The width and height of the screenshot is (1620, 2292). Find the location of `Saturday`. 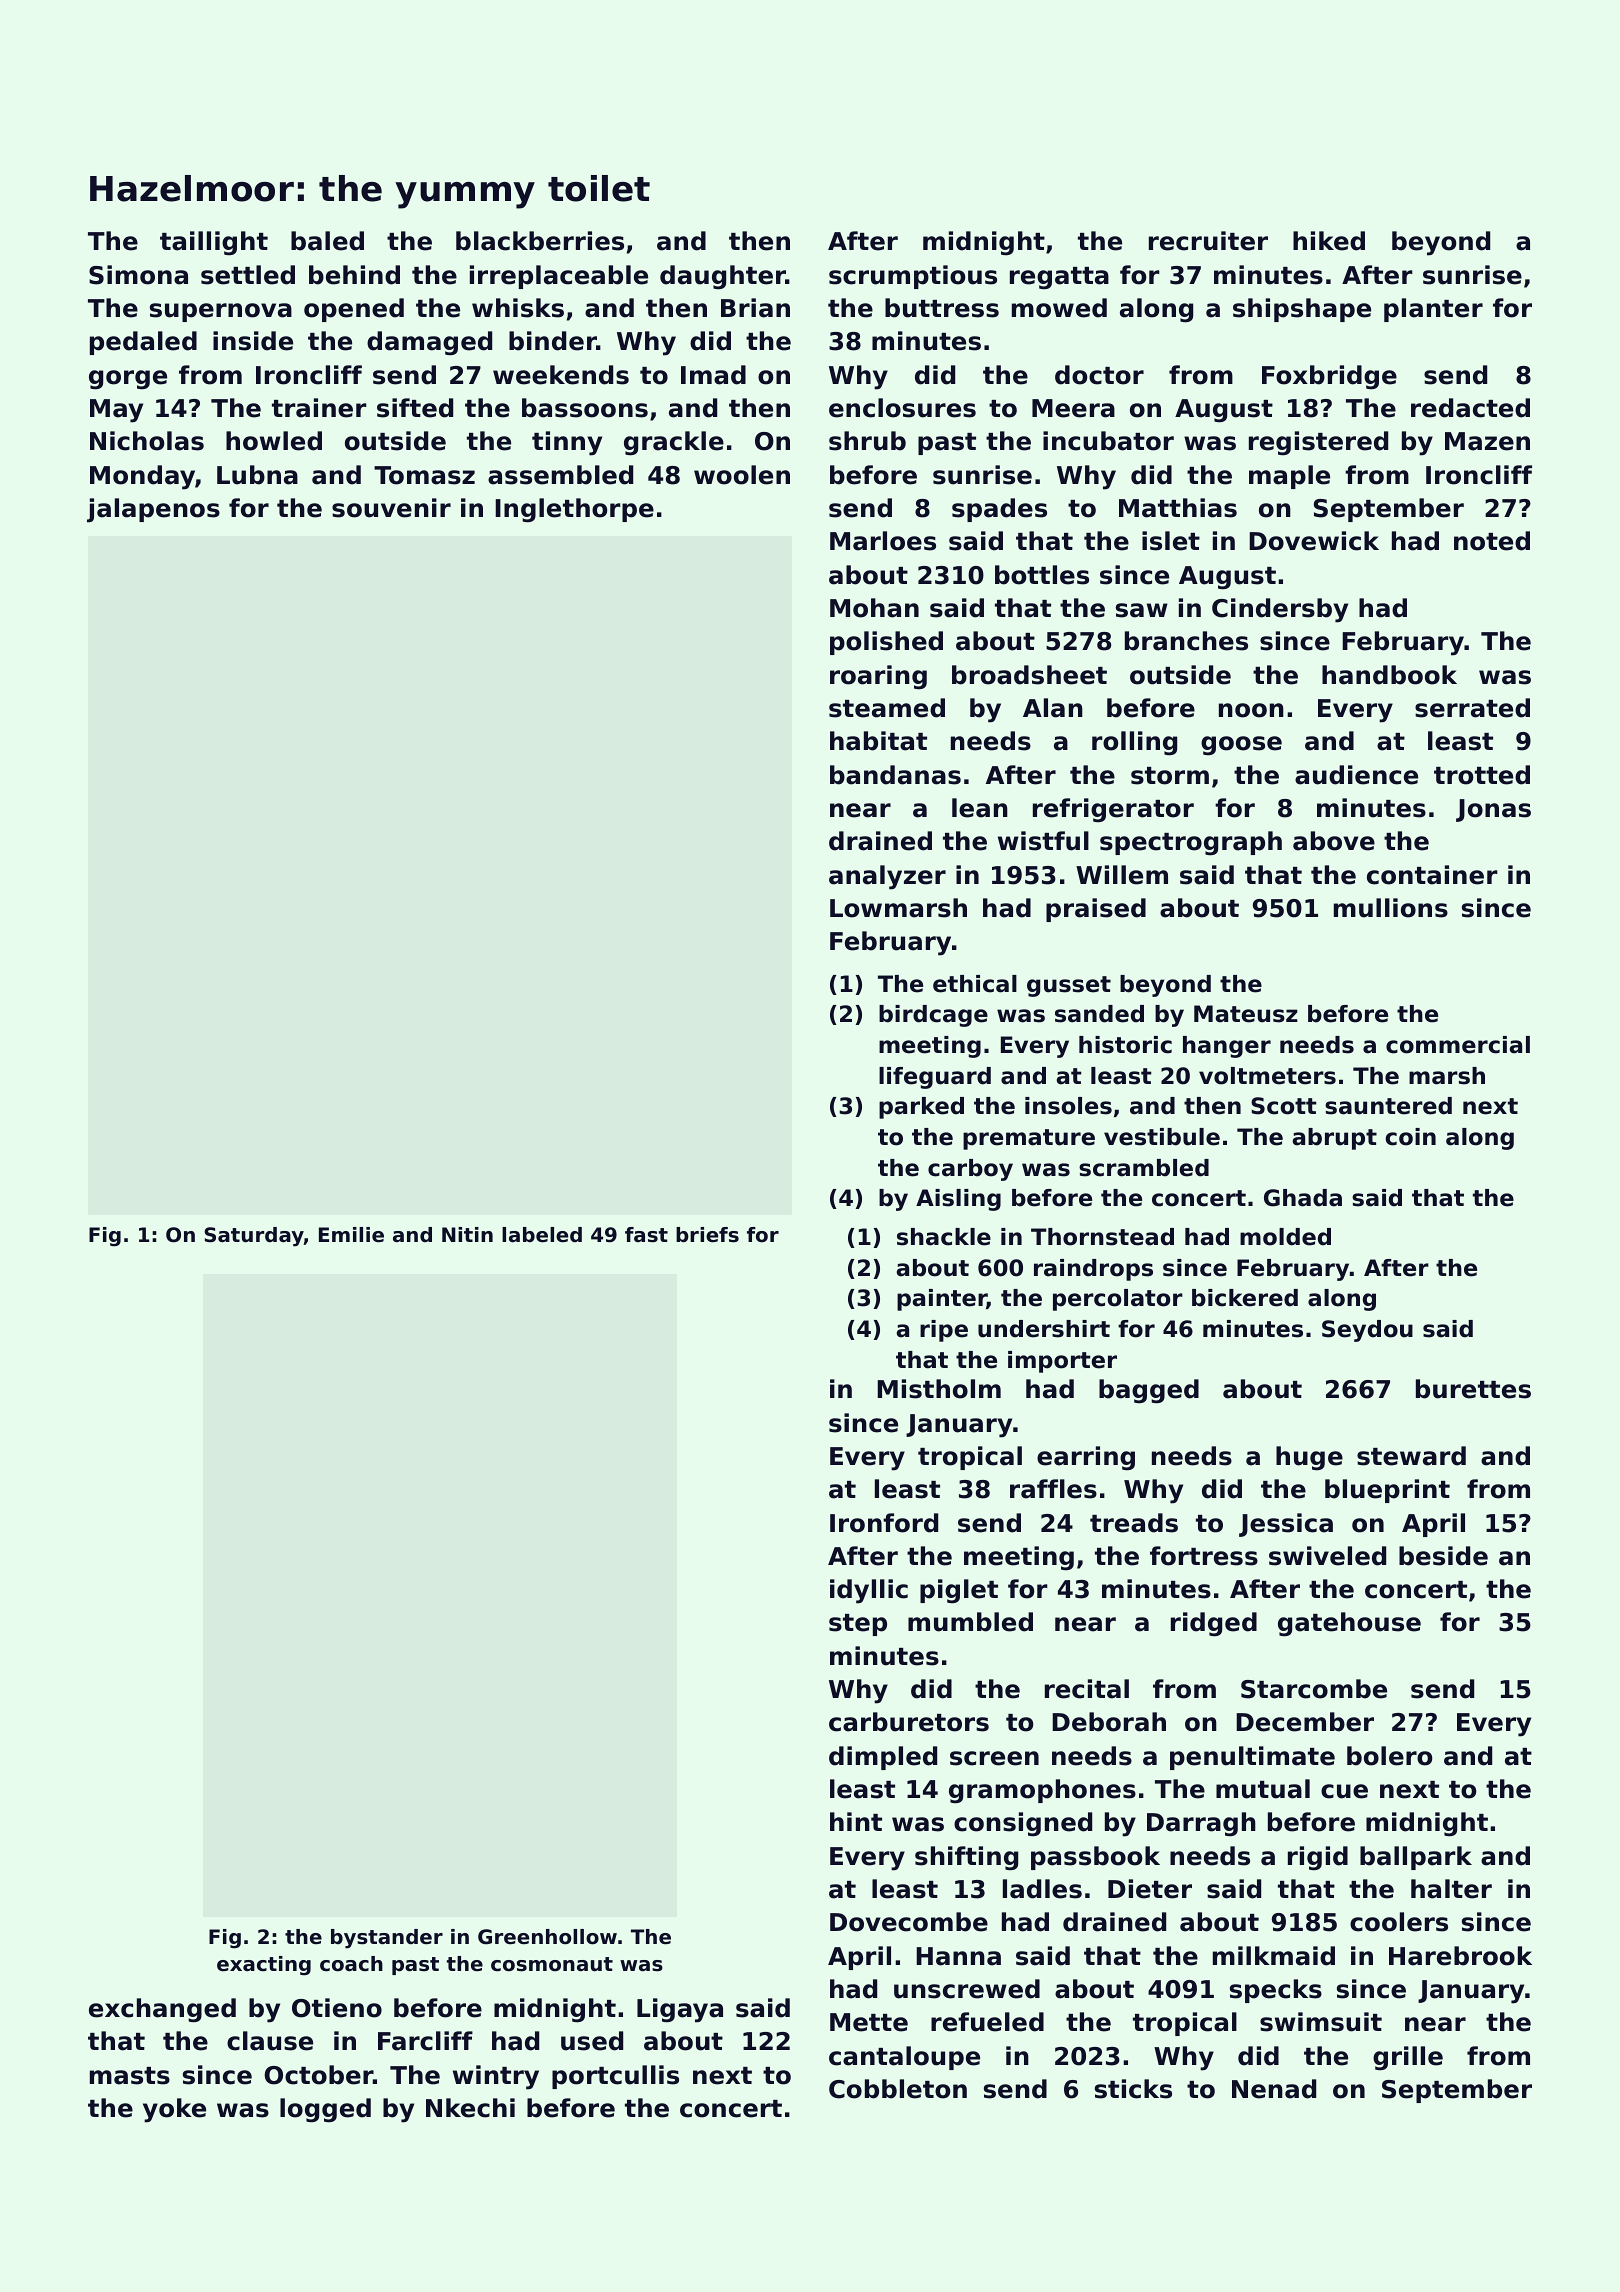

Saturday is located at coordinates (254, 1237).
